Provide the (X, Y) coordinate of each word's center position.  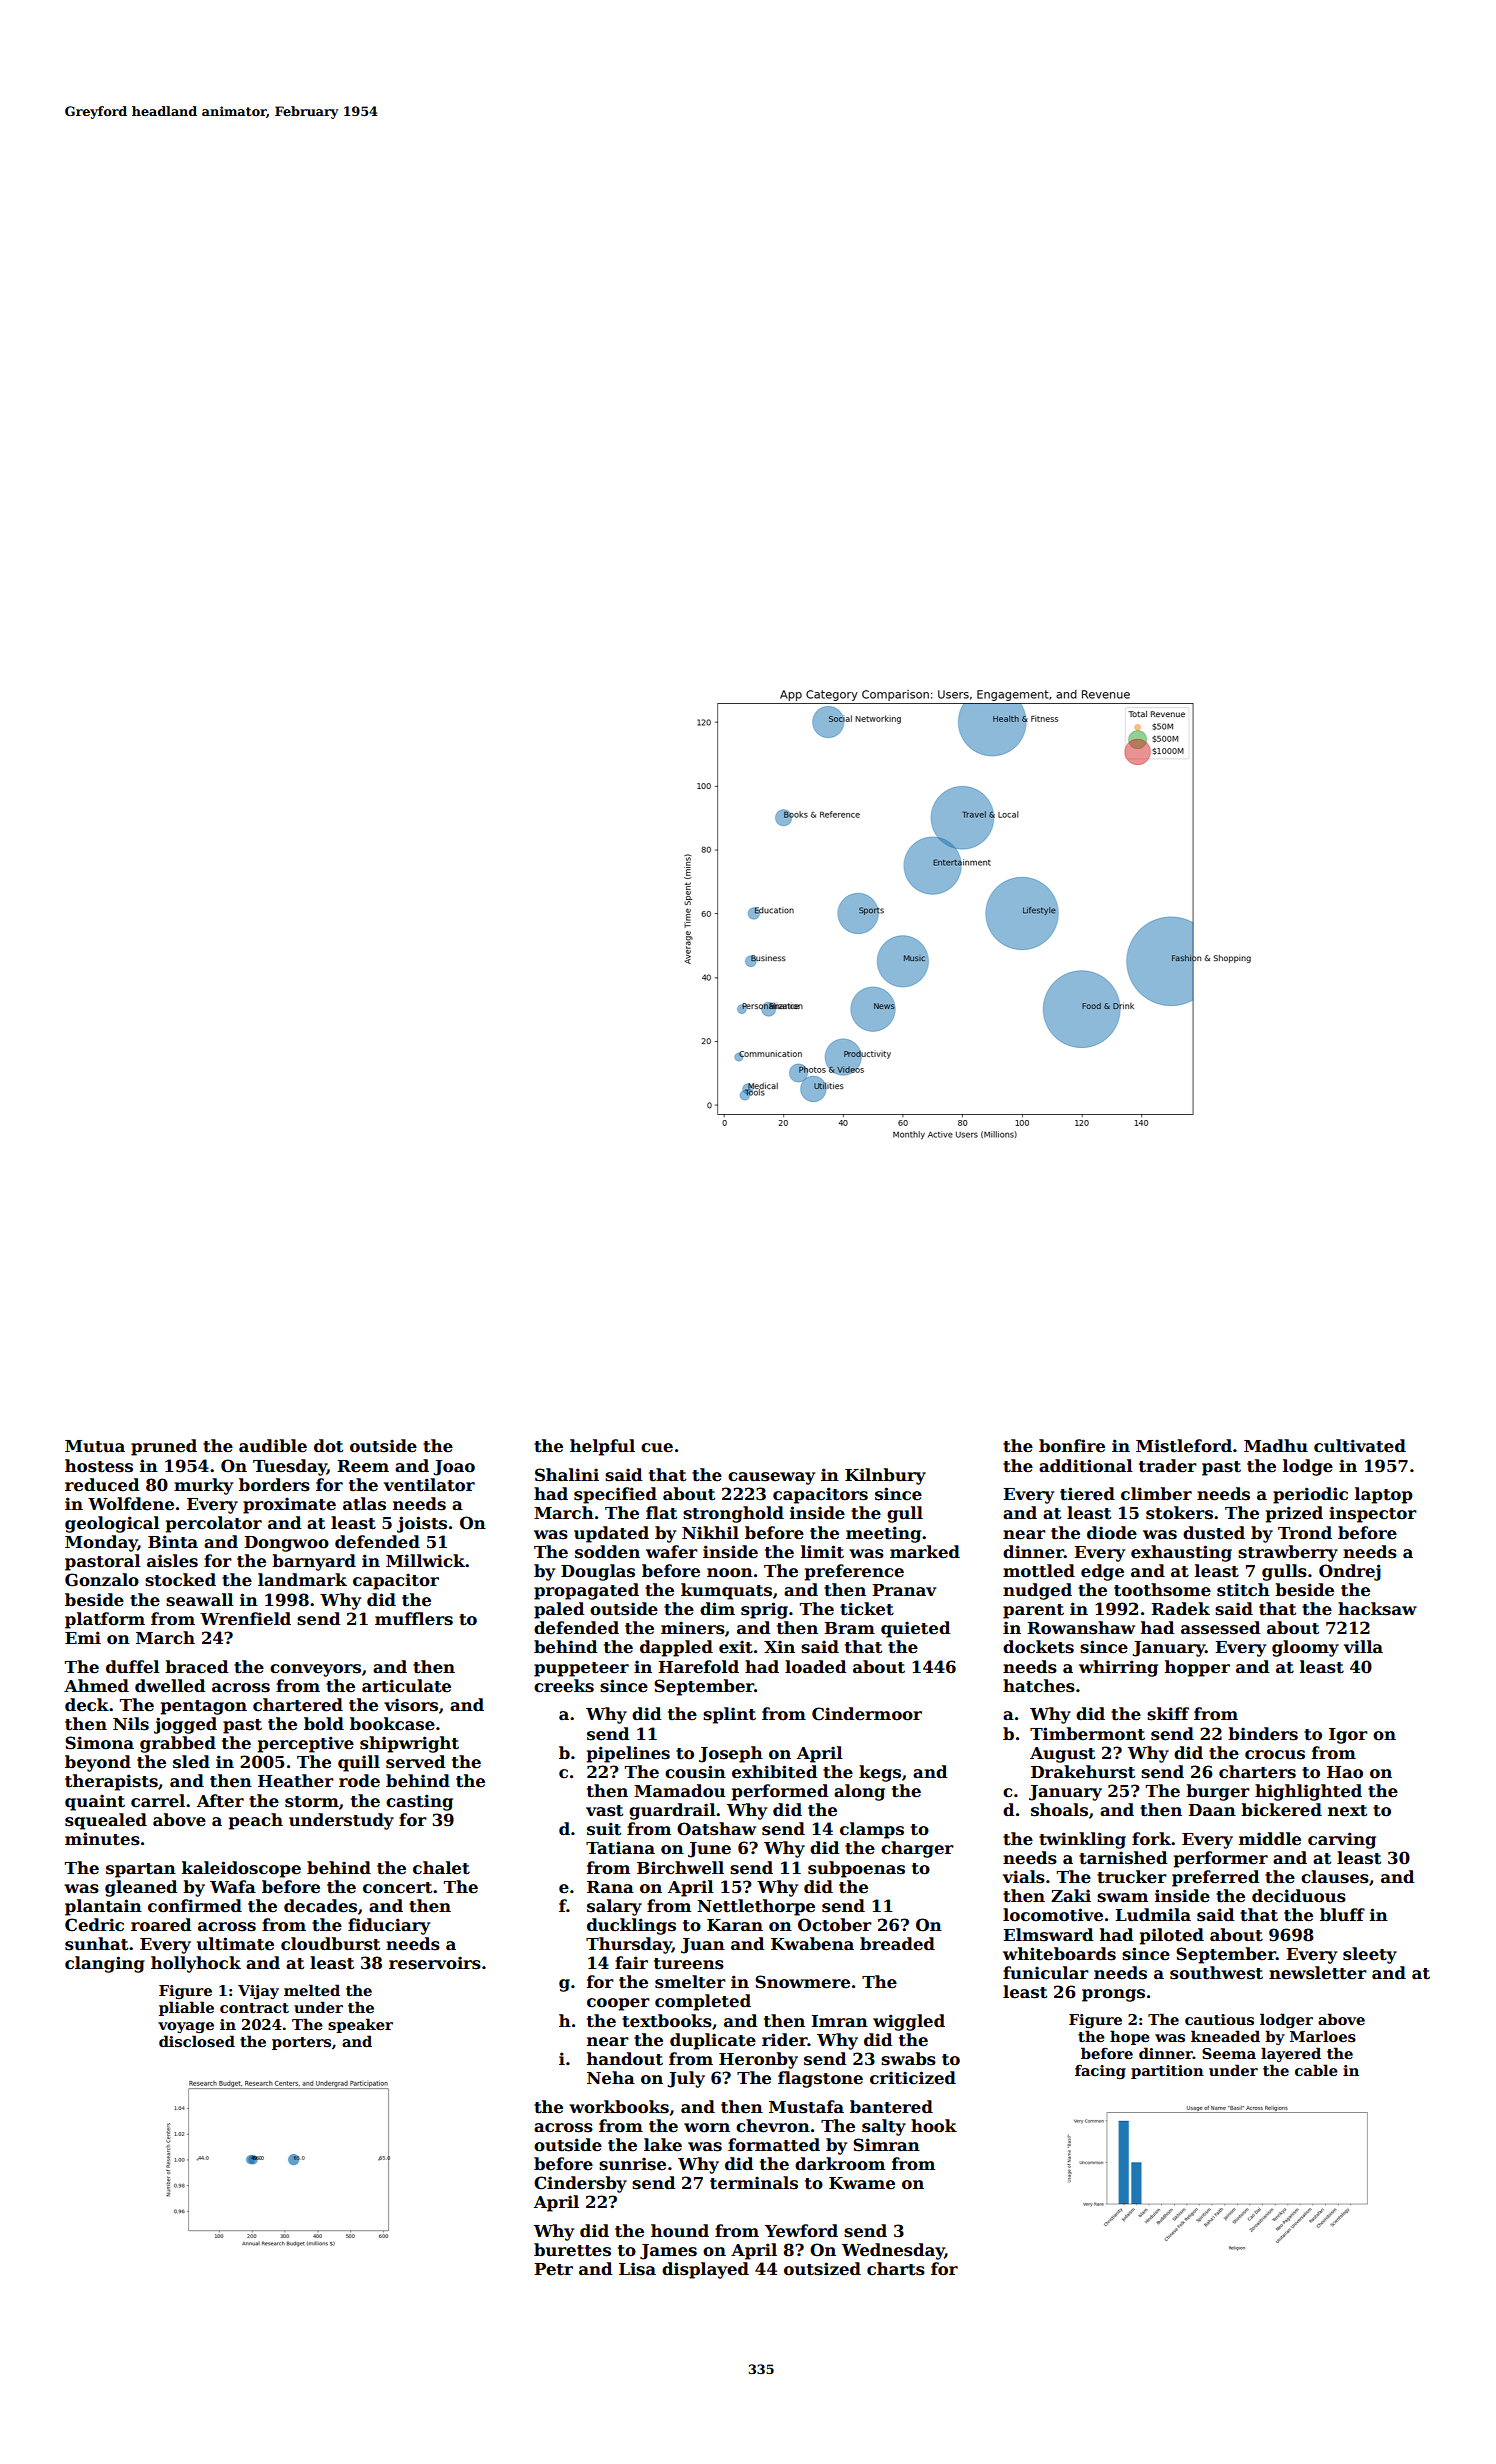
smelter (690, 1982)
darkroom (840, 2164)
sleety (1370, 1955)
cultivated (1360, 1446)
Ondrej (1350, 1572)
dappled (676, 1648)
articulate (406, 1686)
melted (312, 1990)
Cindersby (580, 2184)
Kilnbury (885, 1476)
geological (112, 1524)
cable (1316, 2070)
